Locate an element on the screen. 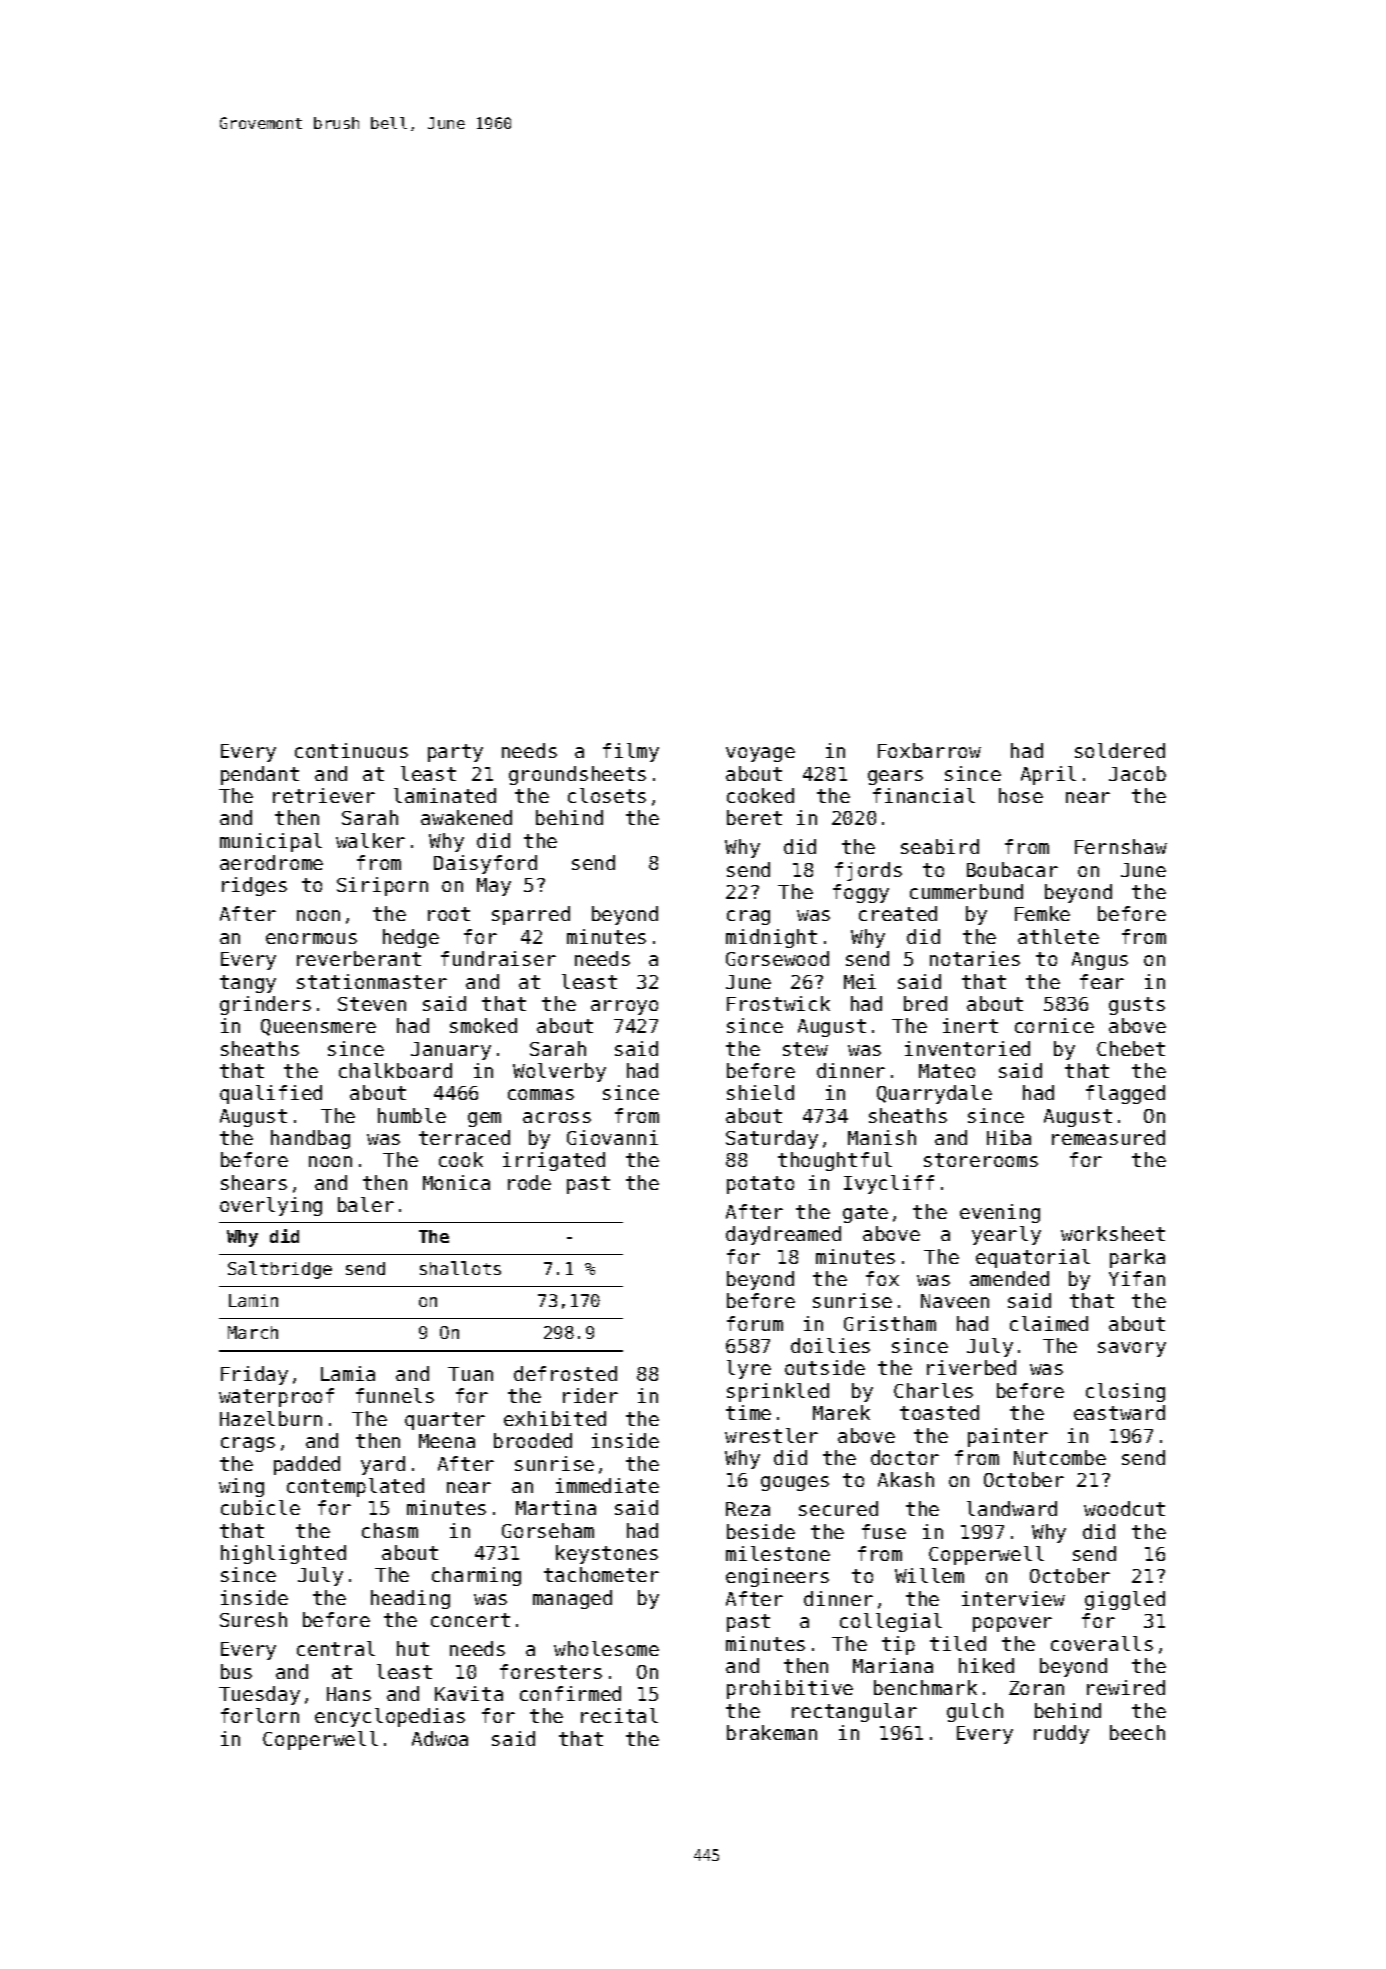  grinders is located at coordinates (265, 1005).
